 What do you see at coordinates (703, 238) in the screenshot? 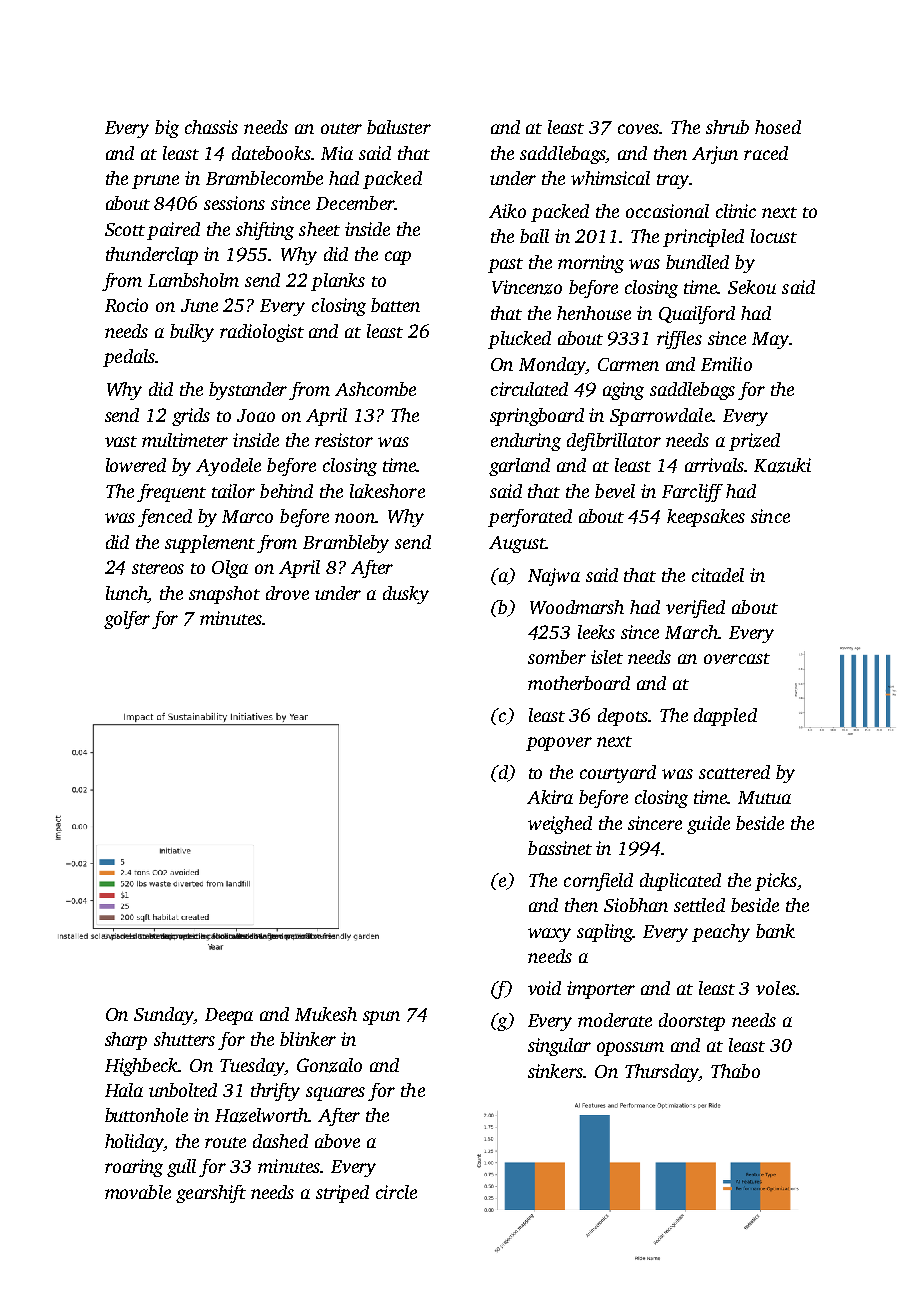
I see `principled` at bounding box center [703, 238].
